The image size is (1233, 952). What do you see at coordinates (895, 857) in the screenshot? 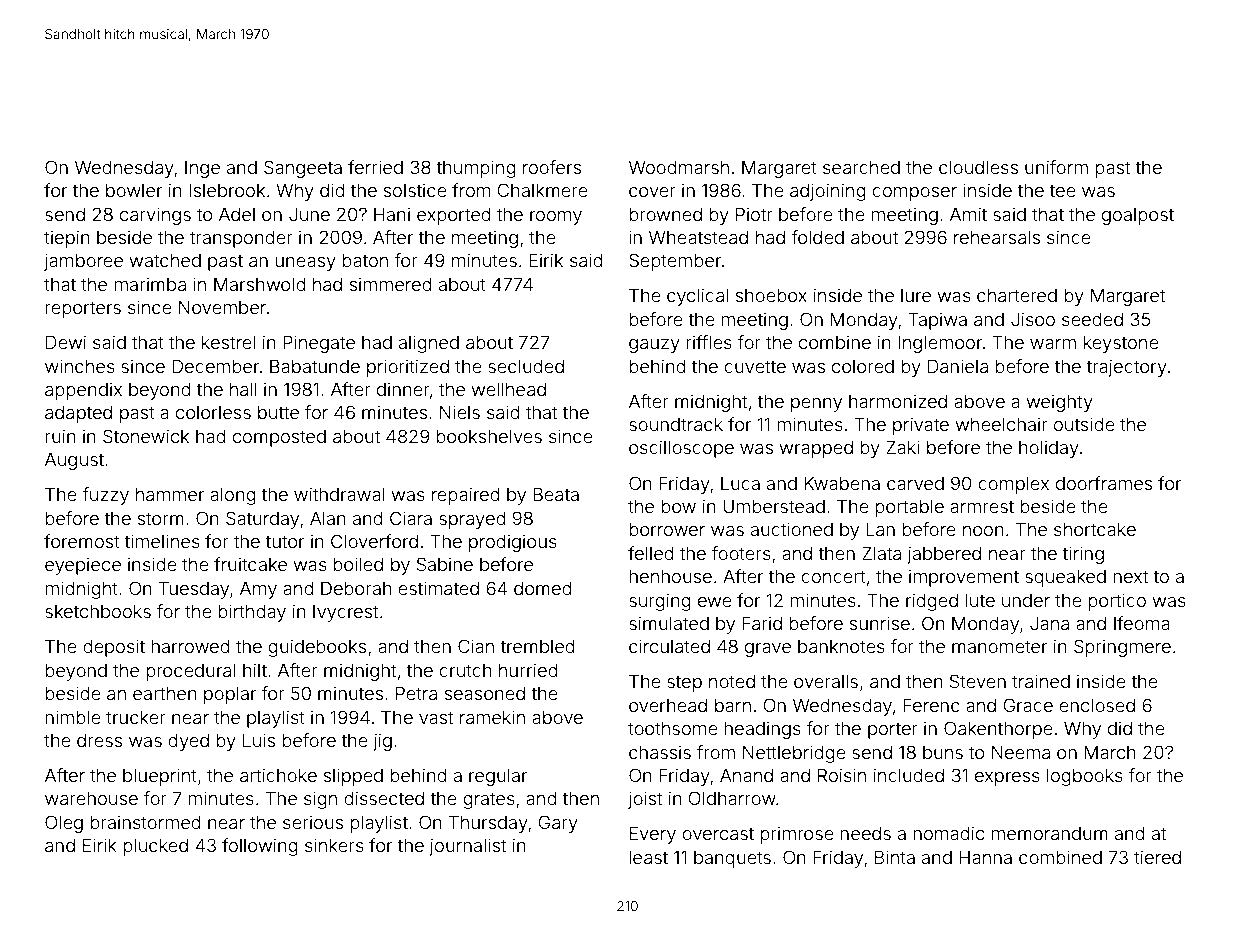
I see `Binta` at bounding box center [895, 857].
